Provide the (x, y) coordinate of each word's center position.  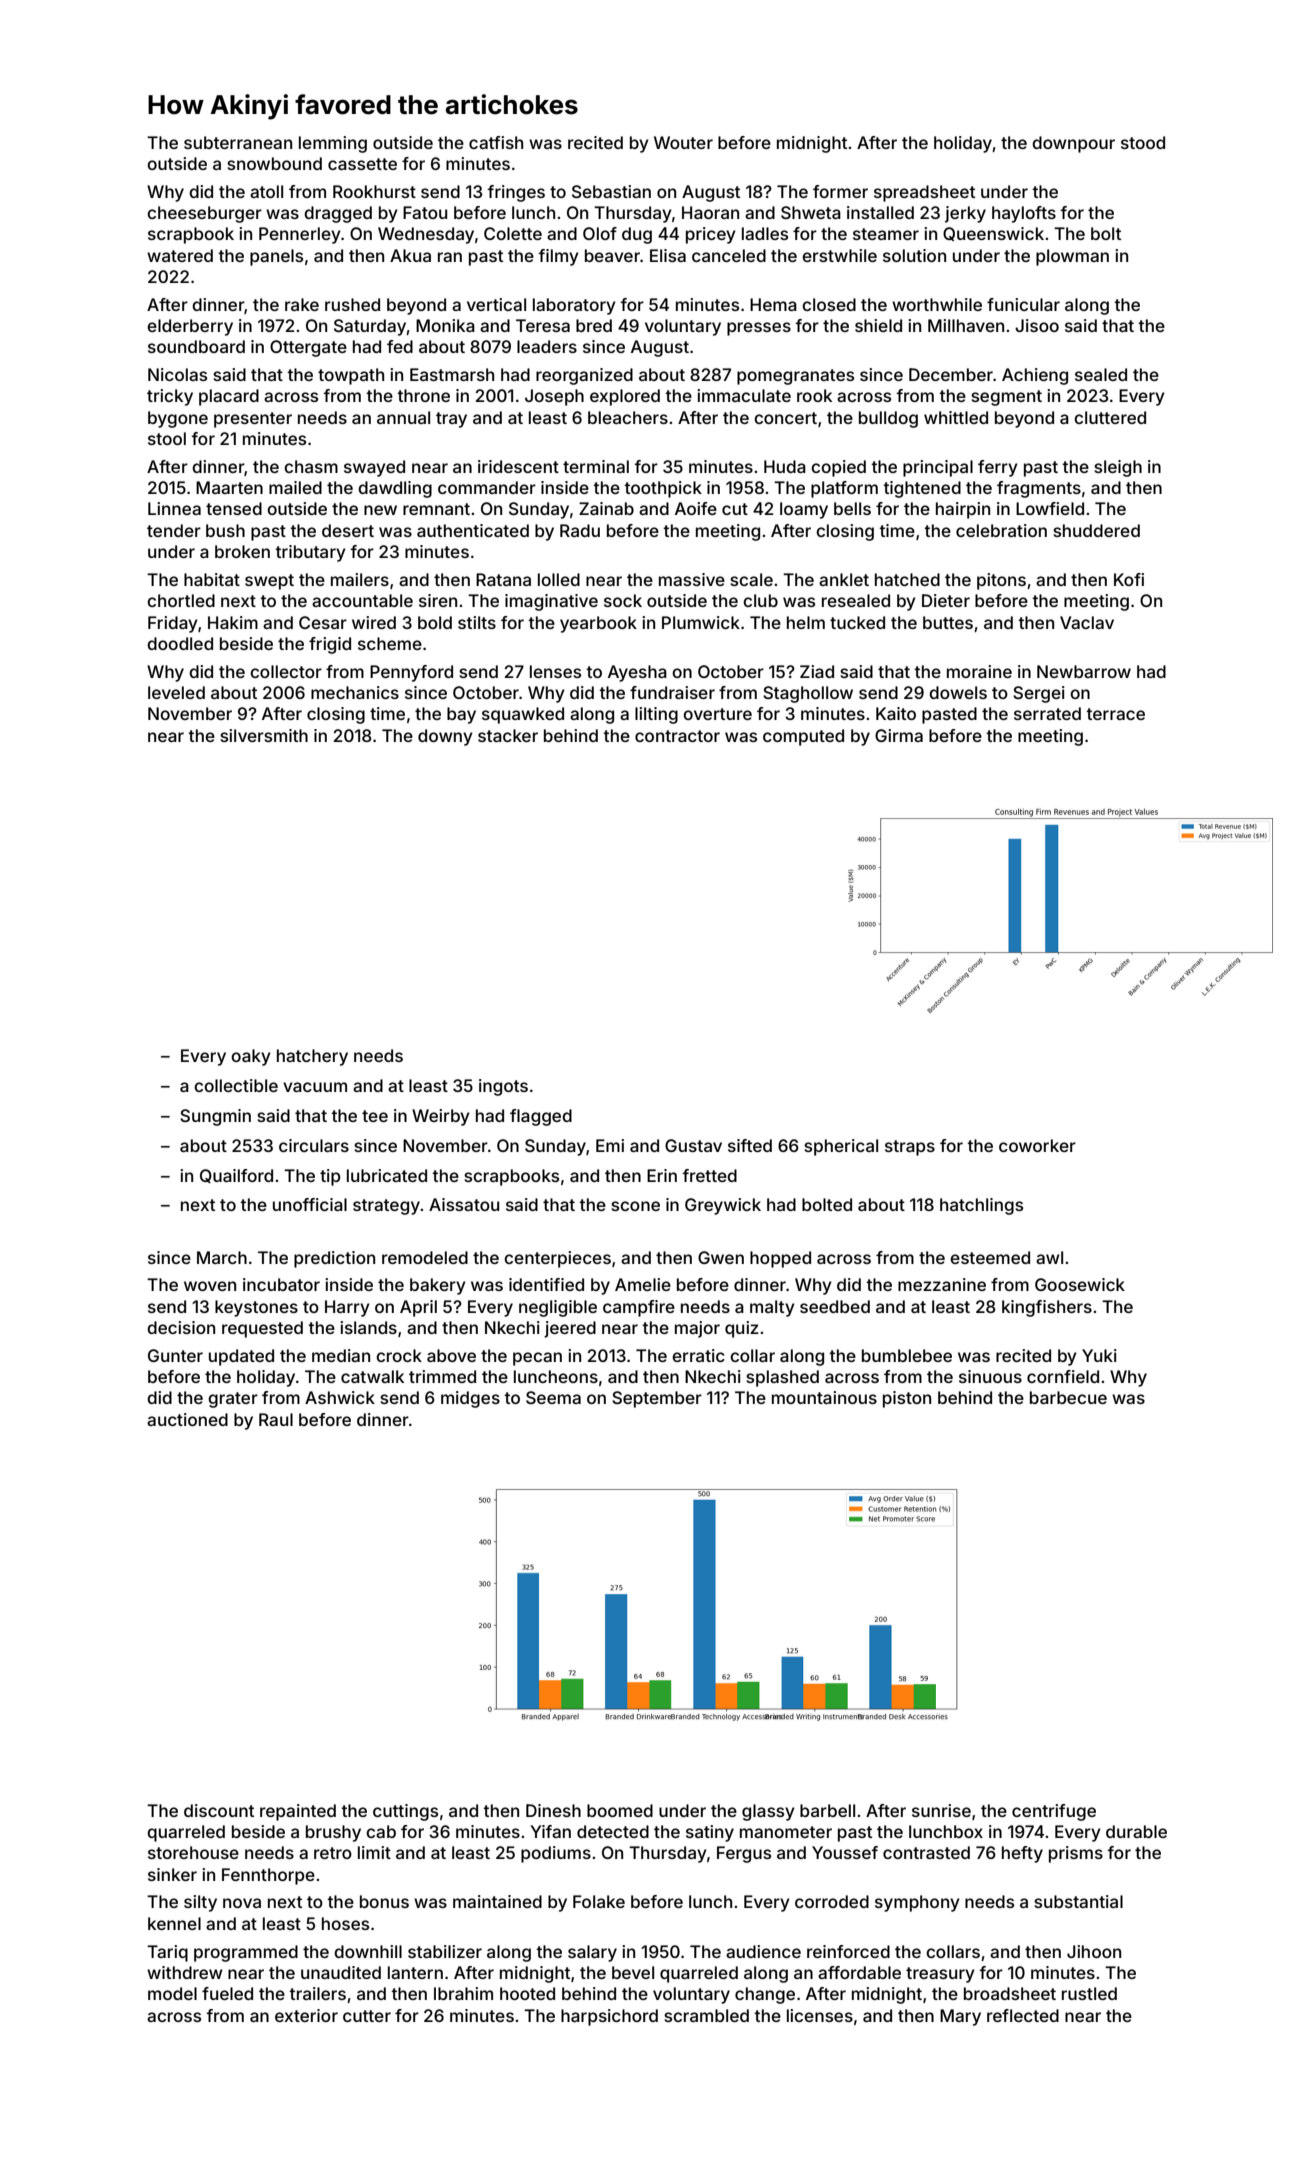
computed (803, 737)
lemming (333, 144)
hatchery (312, 1057)
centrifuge (1054, 1812)
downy (445, 737)
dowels (958, 692)
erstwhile (839, 255)
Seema (553, 1397)
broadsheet (1010, 1993)
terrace (1115, 714)
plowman (1072, 257)
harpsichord (609, 2017)
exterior (306, 2015)
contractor (677, 736)
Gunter (175, 1355)
